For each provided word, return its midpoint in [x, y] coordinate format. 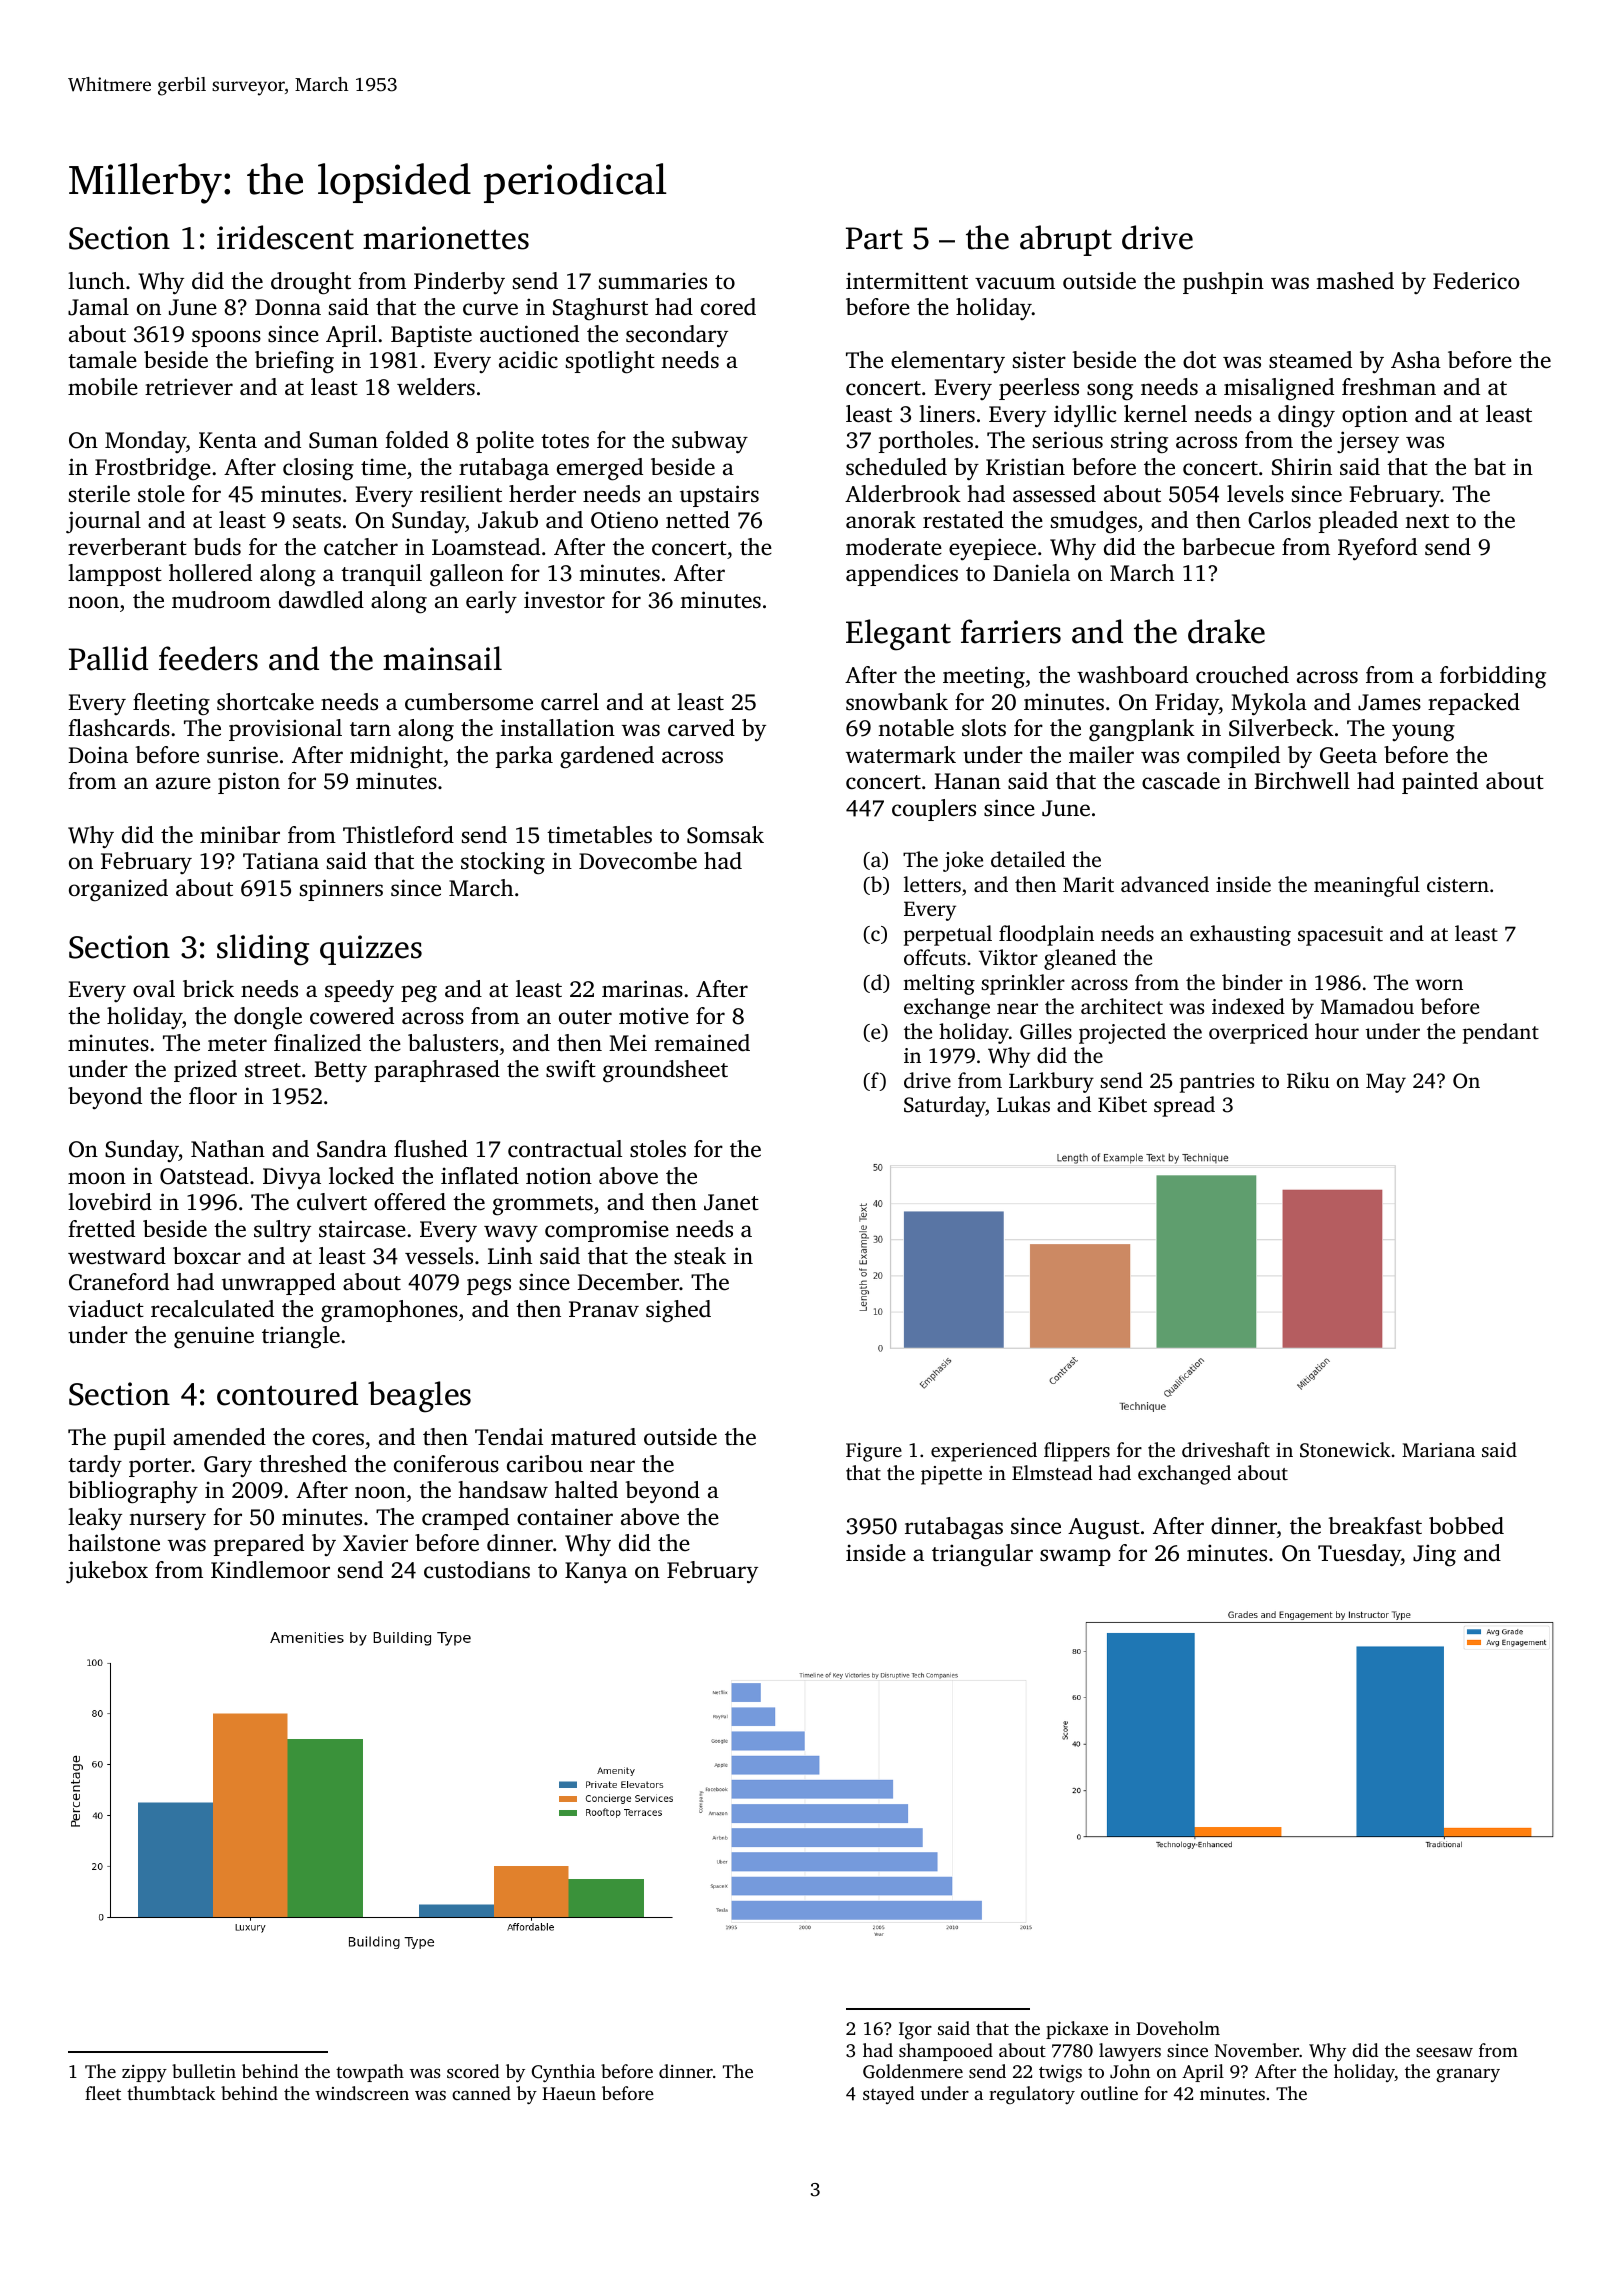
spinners [341, 890]
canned [481, 2093]
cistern [1458, 884]
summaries [653, 281]
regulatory [1032, 2095]
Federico [1476, 281]
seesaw [1444, 2052]
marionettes [446, 238]
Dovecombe [638, 861]
